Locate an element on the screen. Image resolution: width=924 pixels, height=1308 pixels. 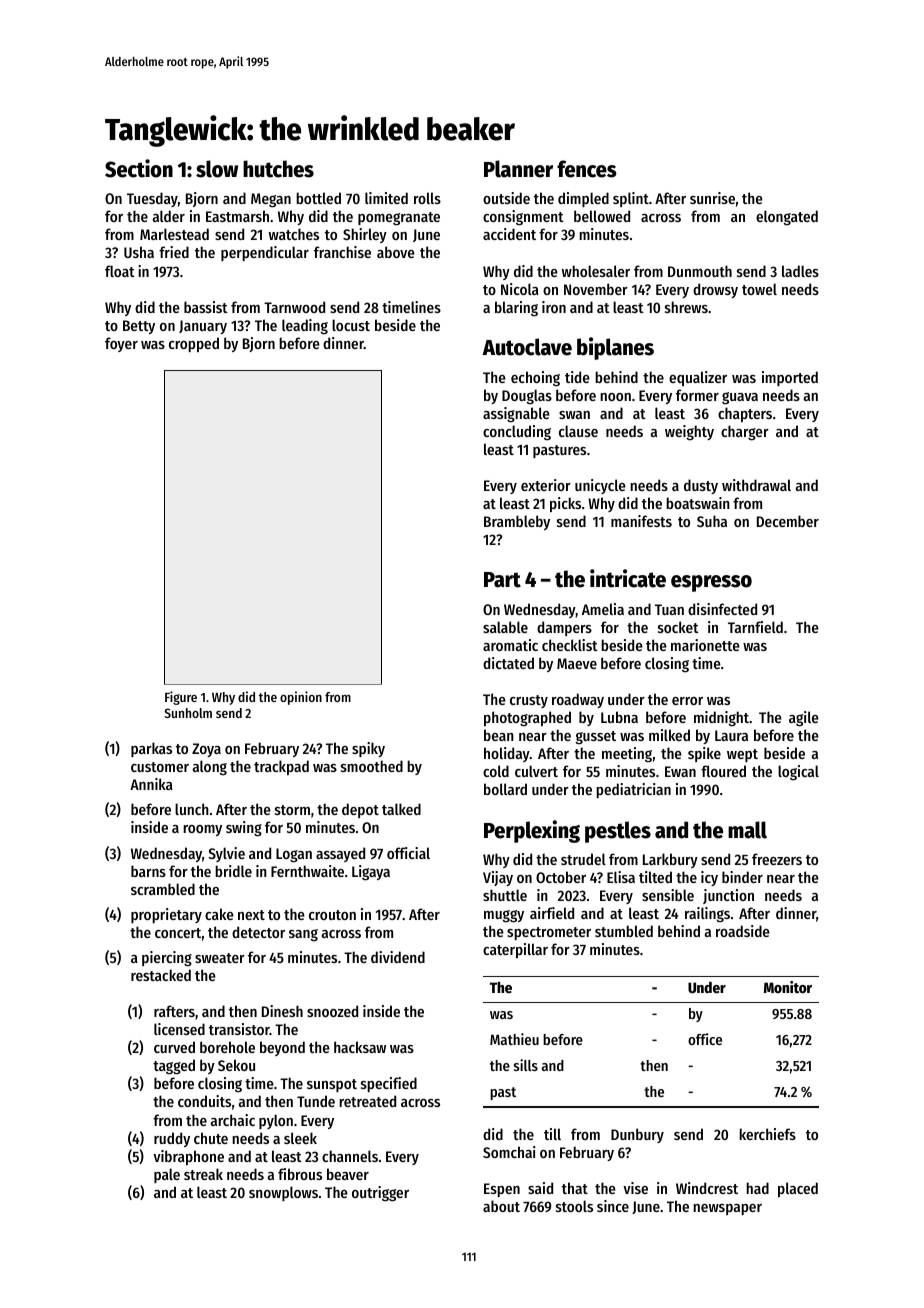
milked is located at coordinates (669, 735).
